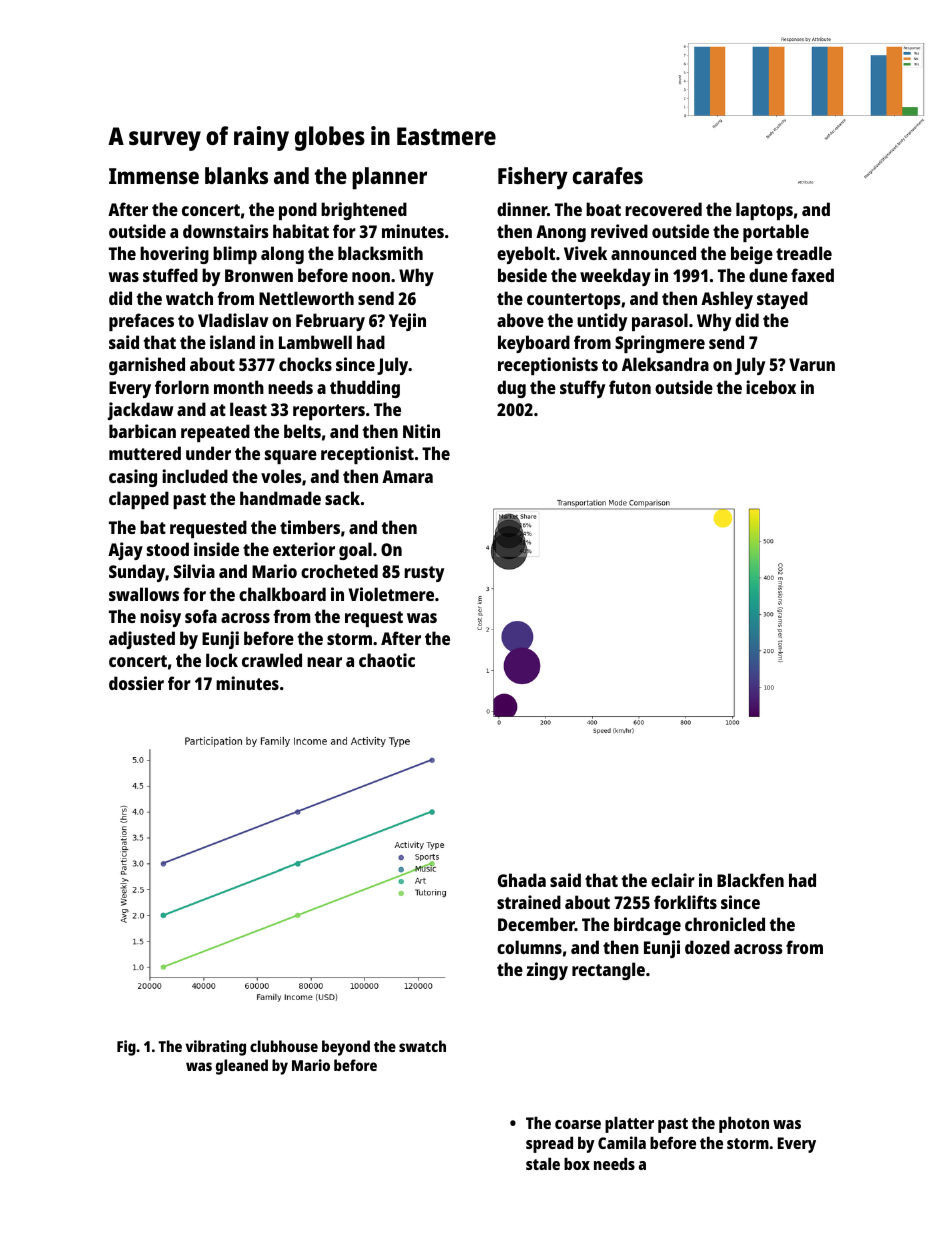 Image resolution: width=952 pixels, height=1233 pixels. I want to click on zingy, so click(547, 971).
